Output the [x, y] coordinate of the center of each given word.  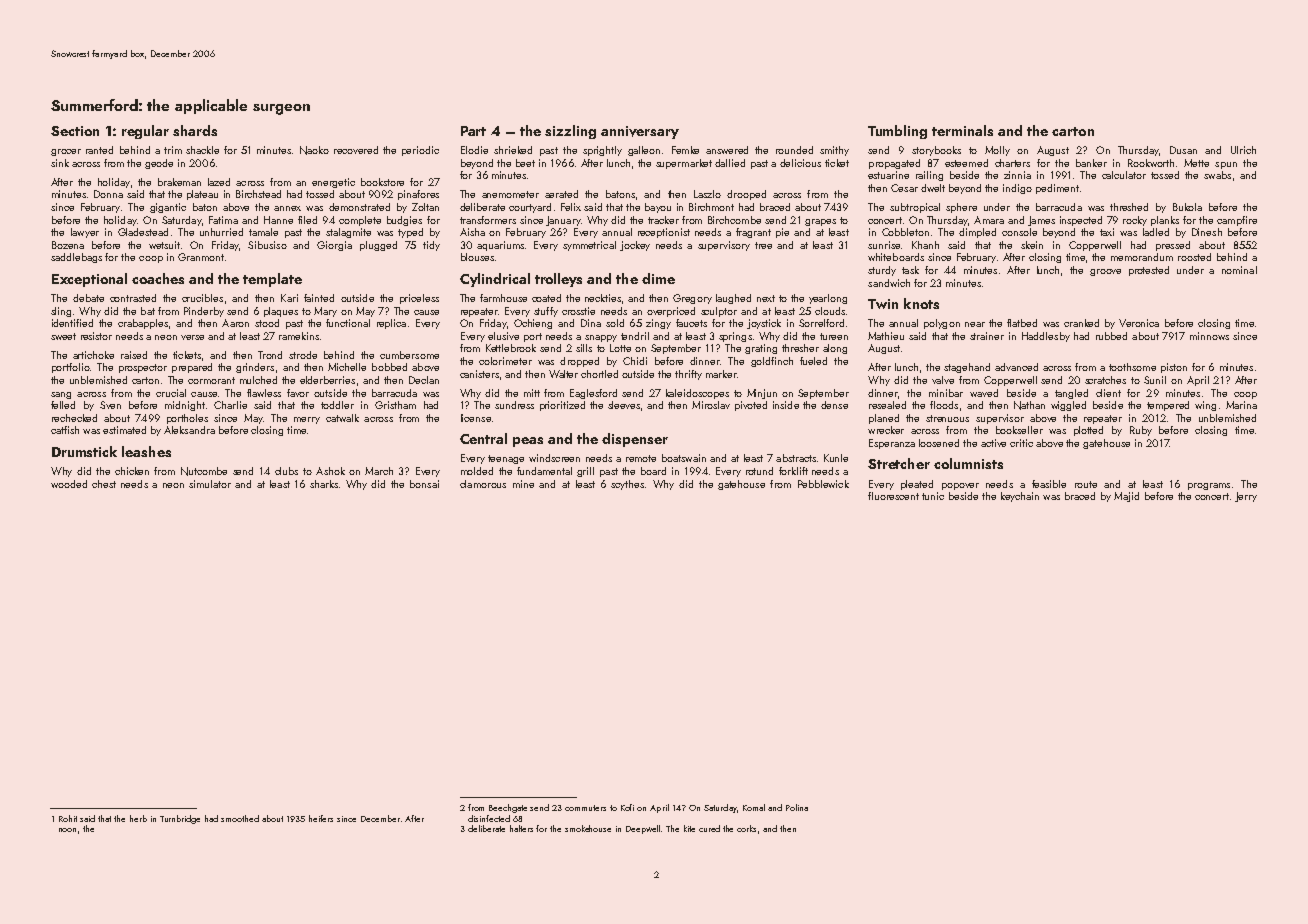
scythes [627, 485]
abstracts [796, 458]
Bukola [1187, 207]
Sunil [1155, 380]
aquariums [500, 246]
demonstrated [359, 207]
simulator [210, 484]
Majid [1126, 497]
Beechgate [508, 808]
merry [307, 420]
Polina [797, 807]
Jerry [1246, 497]
